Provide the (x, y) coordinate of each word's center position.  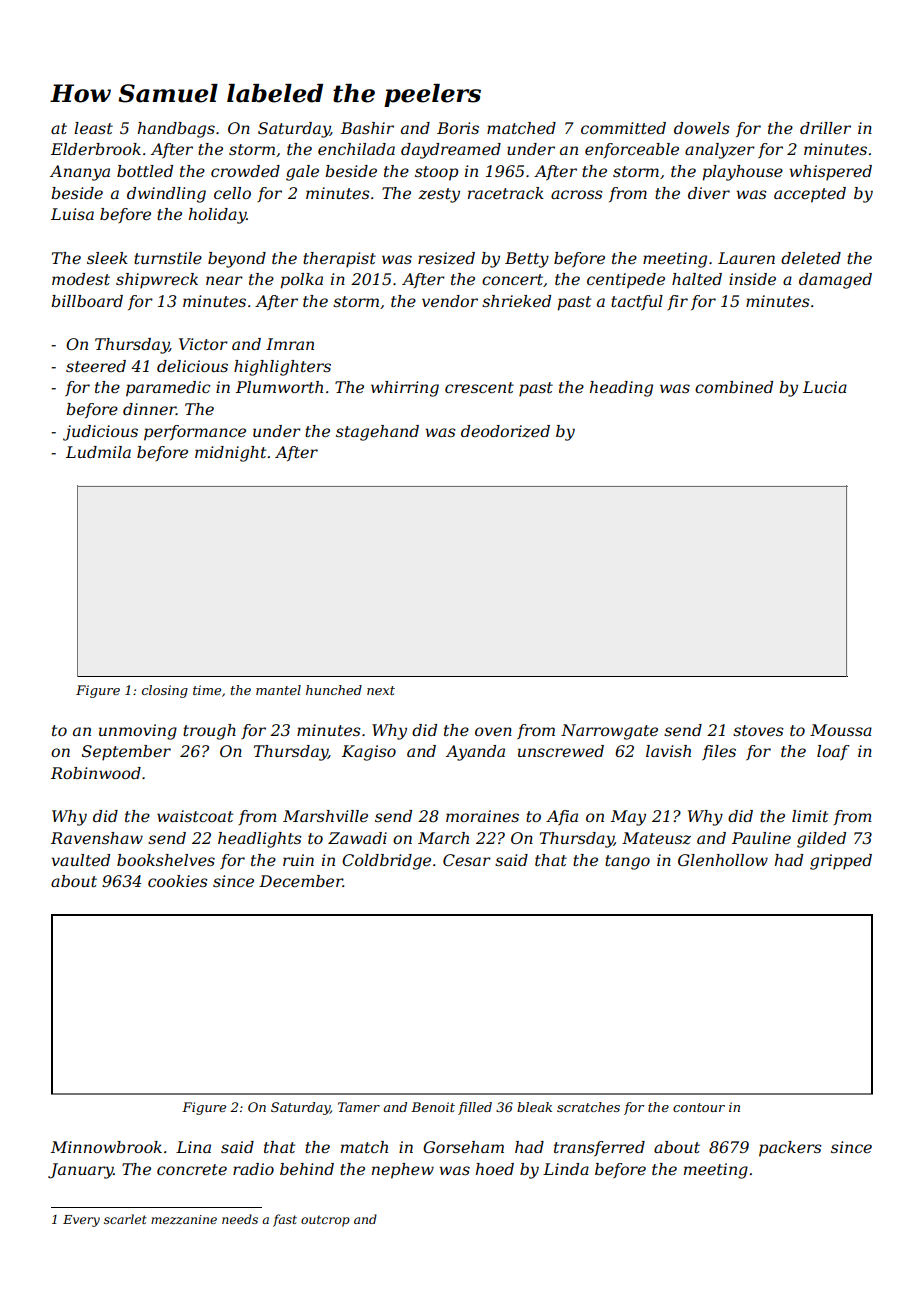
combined (734, 387)
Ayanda (475, 753)
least (93, 128)
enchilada (356, 149)
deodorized (505, 431)
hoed (495, 1169)
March (443, 838)
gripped (841, 862)
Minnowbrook (106, 1147)
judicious (100, 433)
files (719, 753)
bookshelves (166, 860)
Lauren (746, 258)
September (126, 753)
